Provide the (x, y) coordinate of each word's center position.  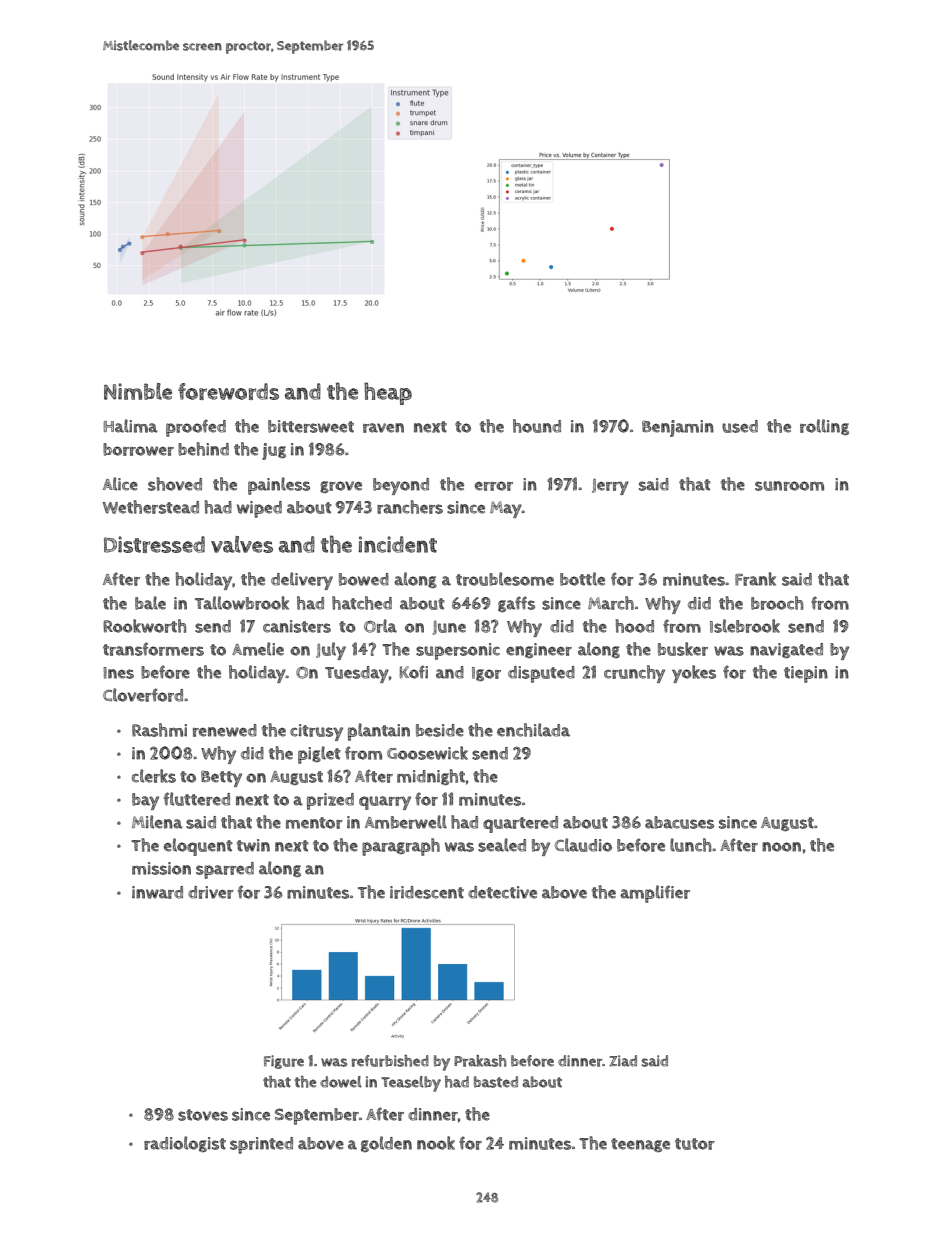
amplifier (655, 894)
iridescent (427, 892)
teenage (640, 1145)
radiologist (185, 1144)
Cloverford (143, 695)
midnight (431, 777)
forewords (228, 391)
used (740, 426)
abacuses (679, 822)
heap (388, 394)
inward (157, 892)
